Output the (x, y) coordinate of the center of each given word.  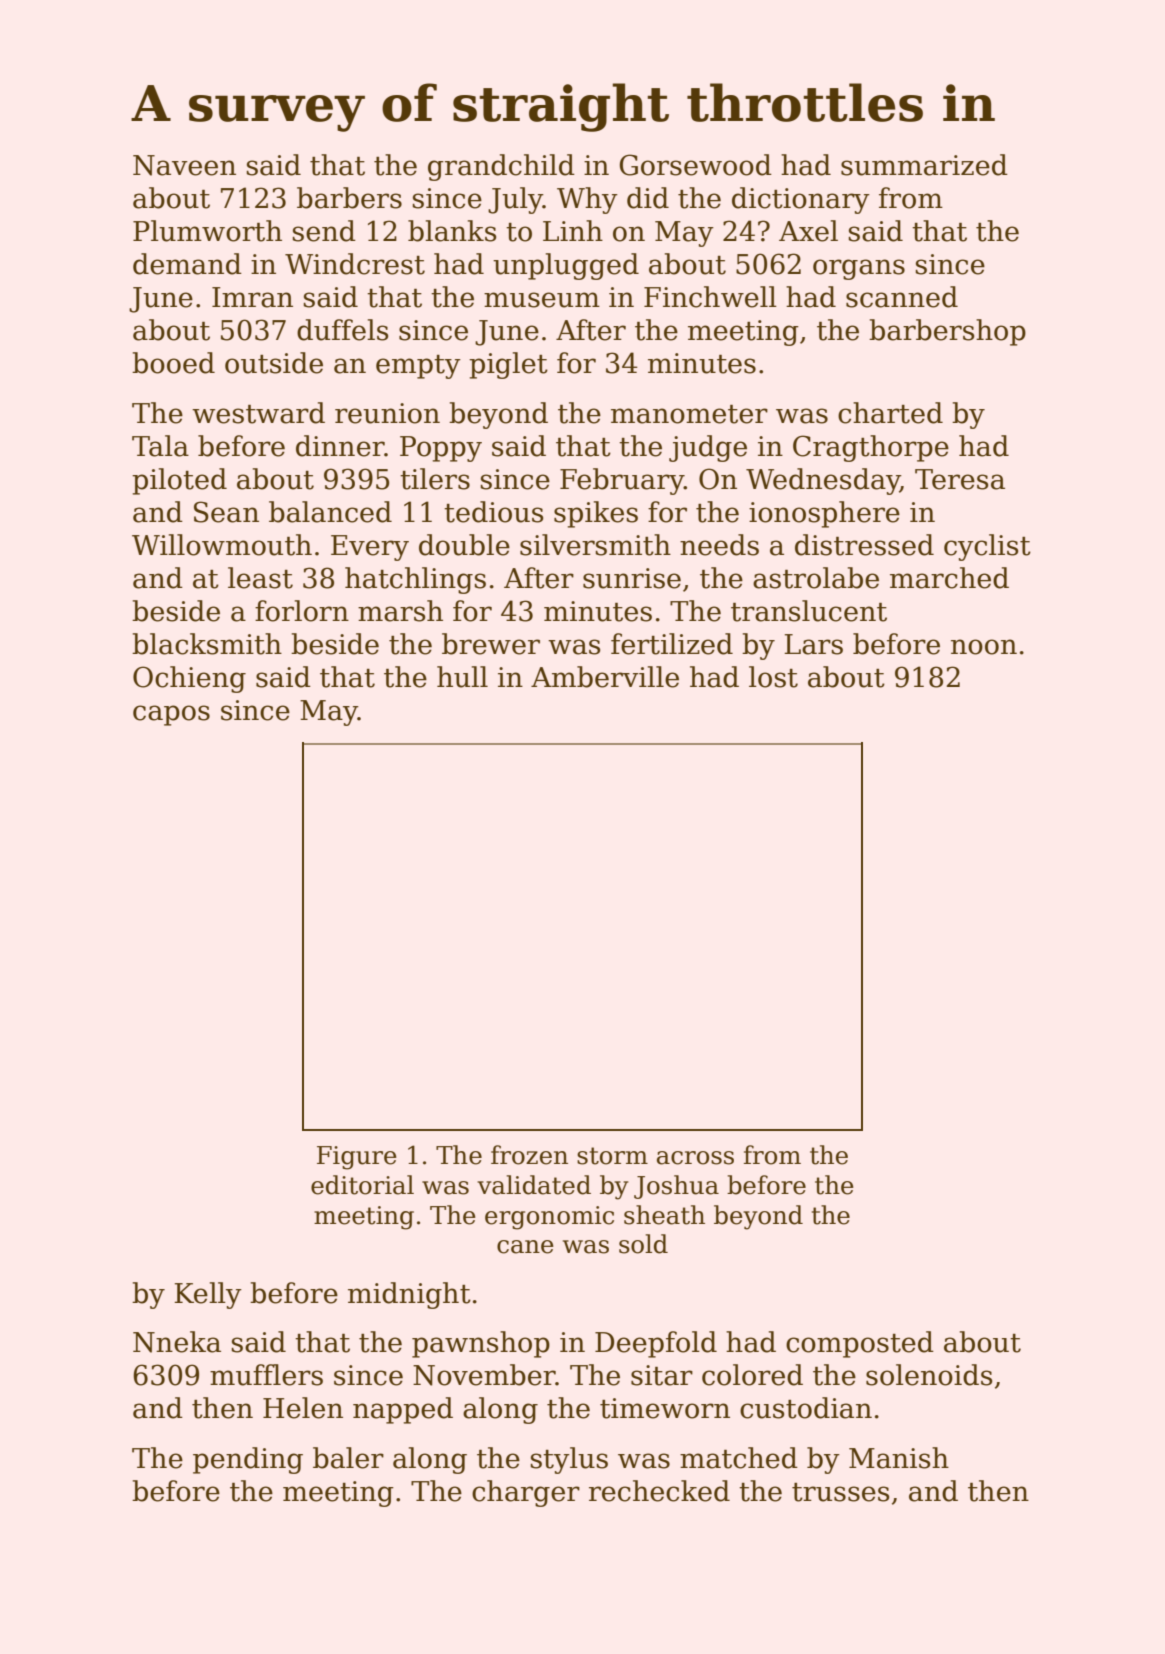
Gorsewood (696, 165)
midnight (409, 1295)
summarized (924, 165)
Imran (252, 297)
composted (860, 1344)
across (695, 1158)
